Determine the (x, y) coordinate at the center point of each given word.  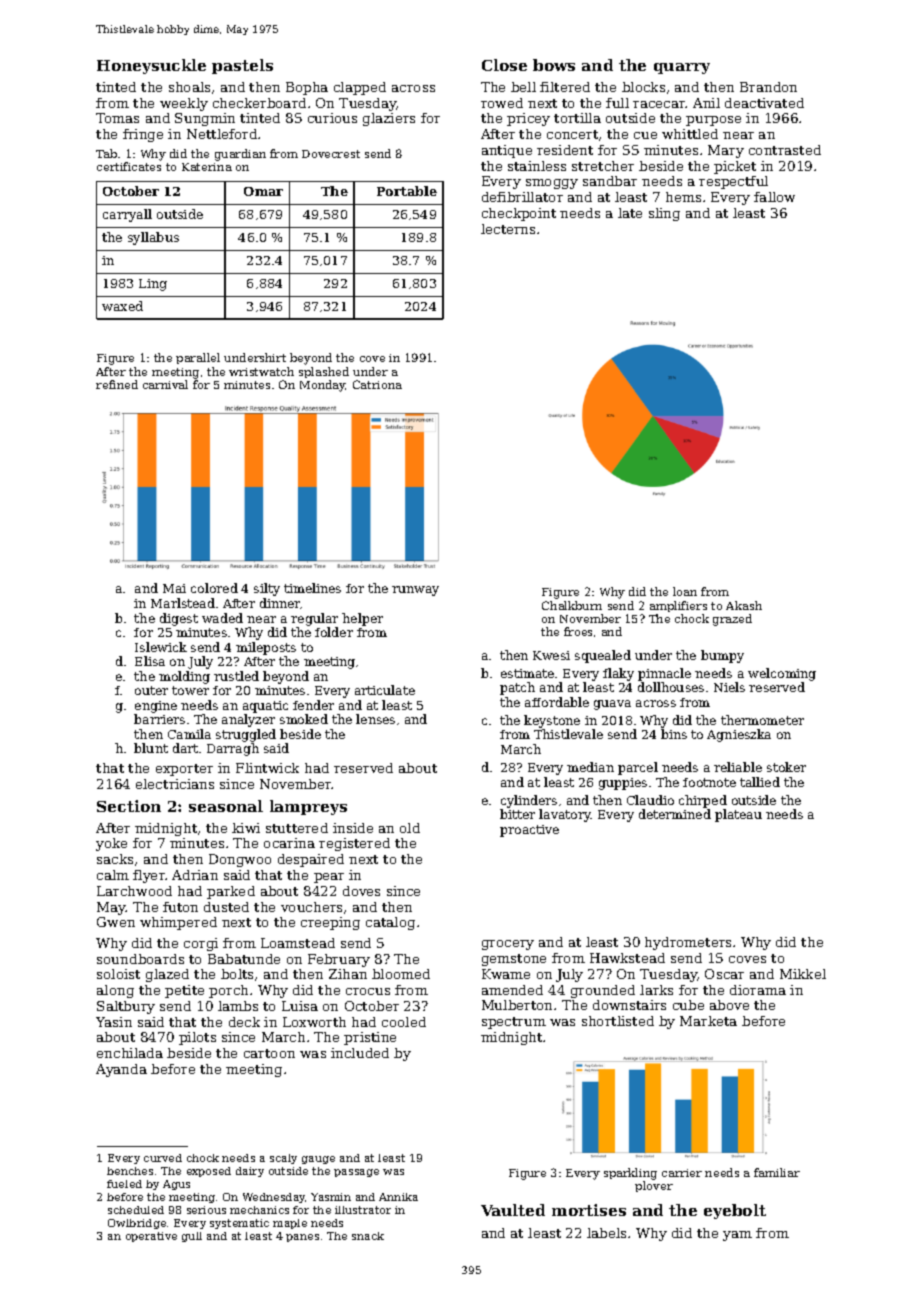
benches (130, 1171)
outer (151, 690)
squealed (603, 656)
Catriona (377, 384)
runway (415, 591)
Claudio (650, 800)
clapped (360, 88)
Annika (398, 1197)
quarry (682, 68)
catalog (390, 923)
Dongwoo (240, 860)
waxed (122, 306)
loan (685, 591)
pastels (242, 66)
